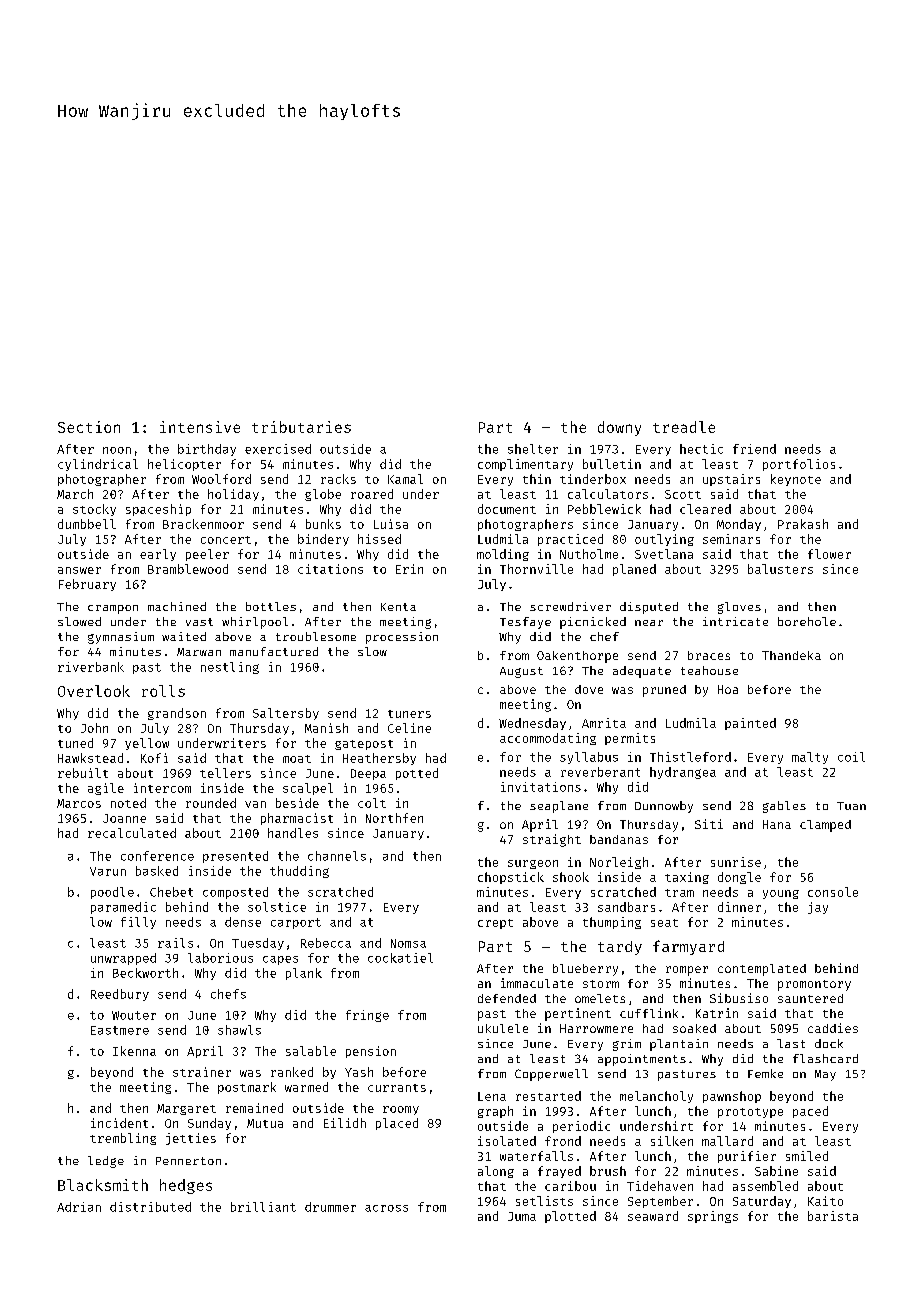 This screenshot has width=924, height=1314. I want to click on downy, so click(619, 428).
